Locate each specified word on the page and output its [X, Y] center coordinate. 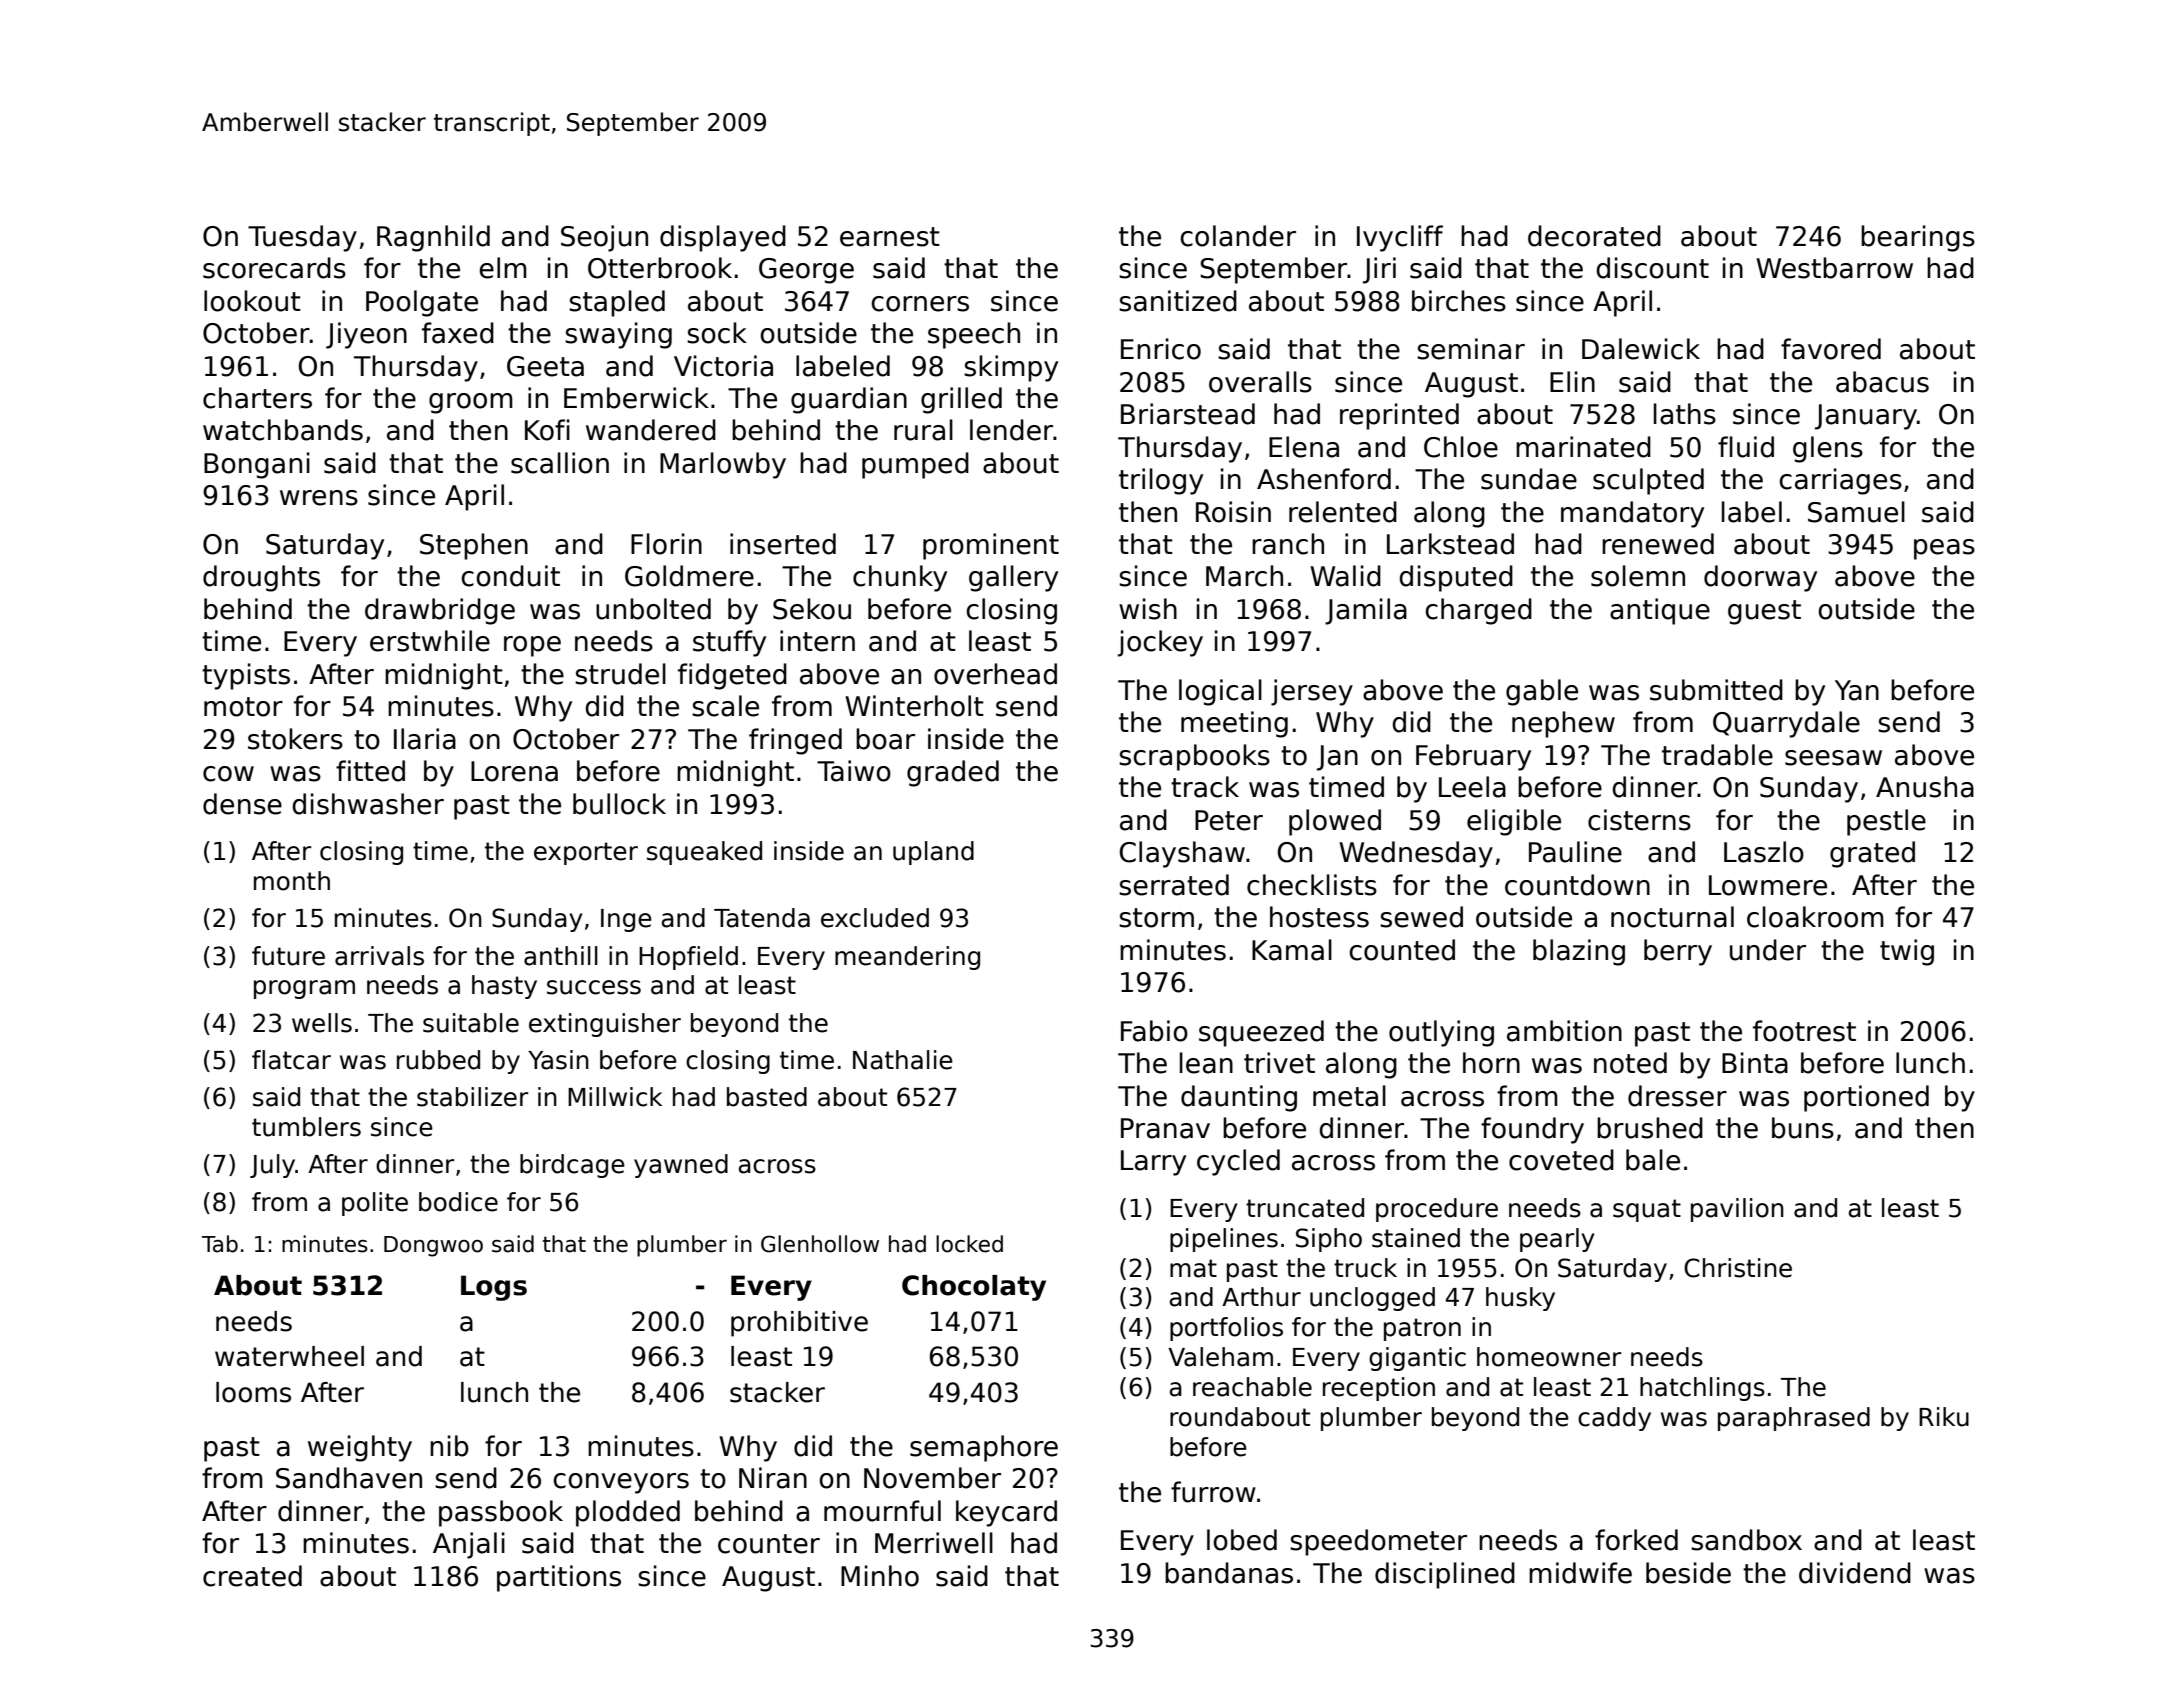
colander [1238, 236]
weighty [360, 1448]
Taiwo [854, 771]
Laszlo [1764, 852]
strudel [620, 674]
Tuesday [302, 238]
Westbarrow [1834, 268]
